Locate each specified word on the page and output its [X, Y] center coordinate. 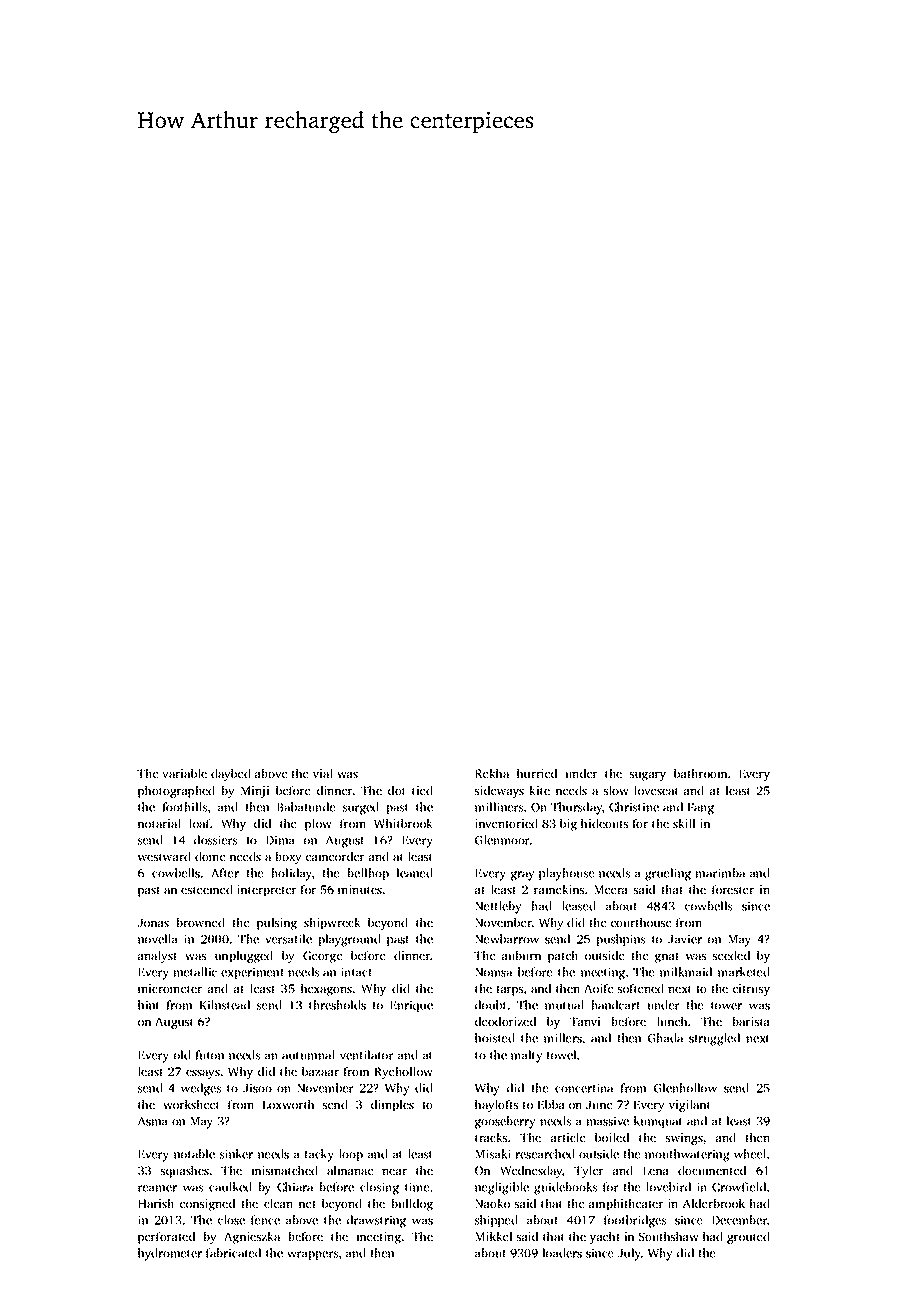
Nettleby [498, 907]
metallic [195, 972]
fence [265, 1220]
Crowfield [739, 1187]
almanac [350, 1170]
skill [684, 823]
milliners [499, 807]
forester [733, 889]
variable [184, 773]
